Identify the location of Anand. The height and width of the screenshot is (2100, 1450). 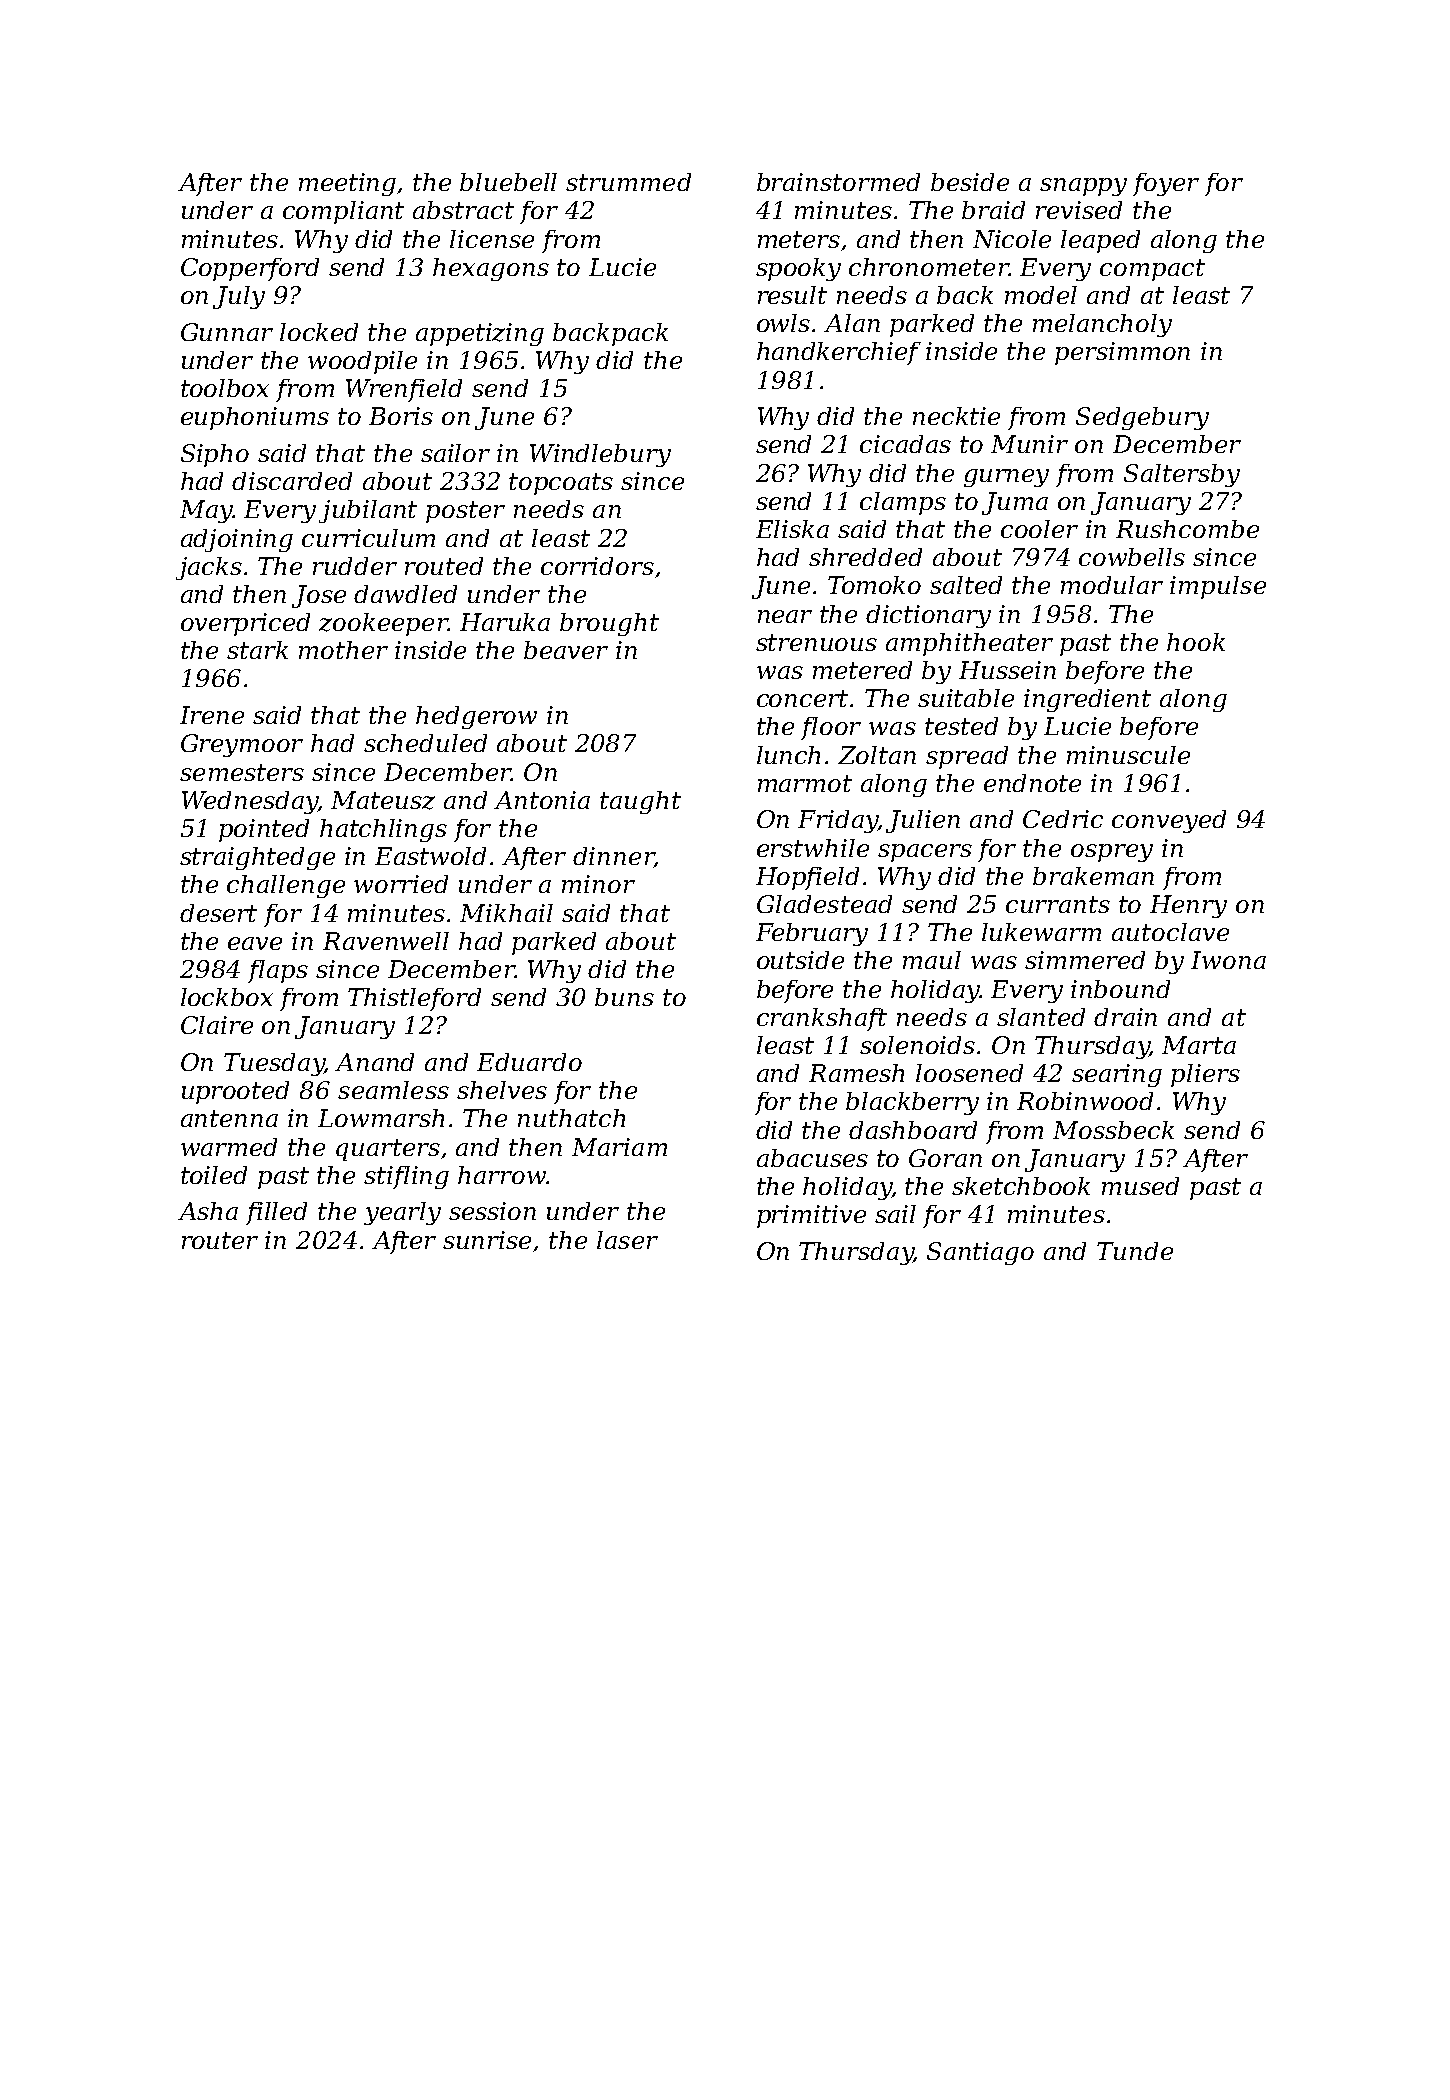
(374, 1062).
